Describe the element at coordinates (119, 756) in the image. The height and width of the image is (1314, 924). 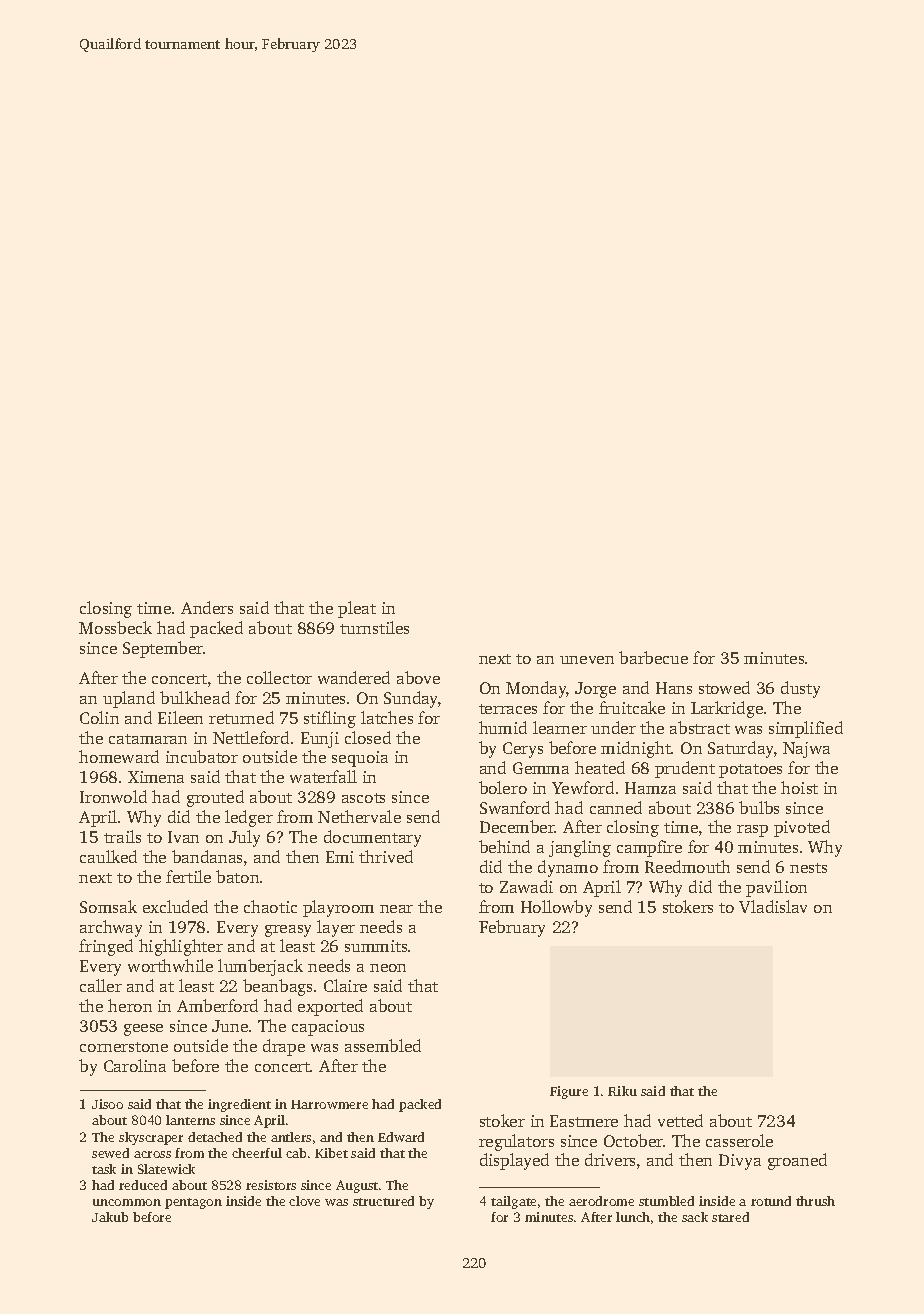
I see `homeward` at that location.
